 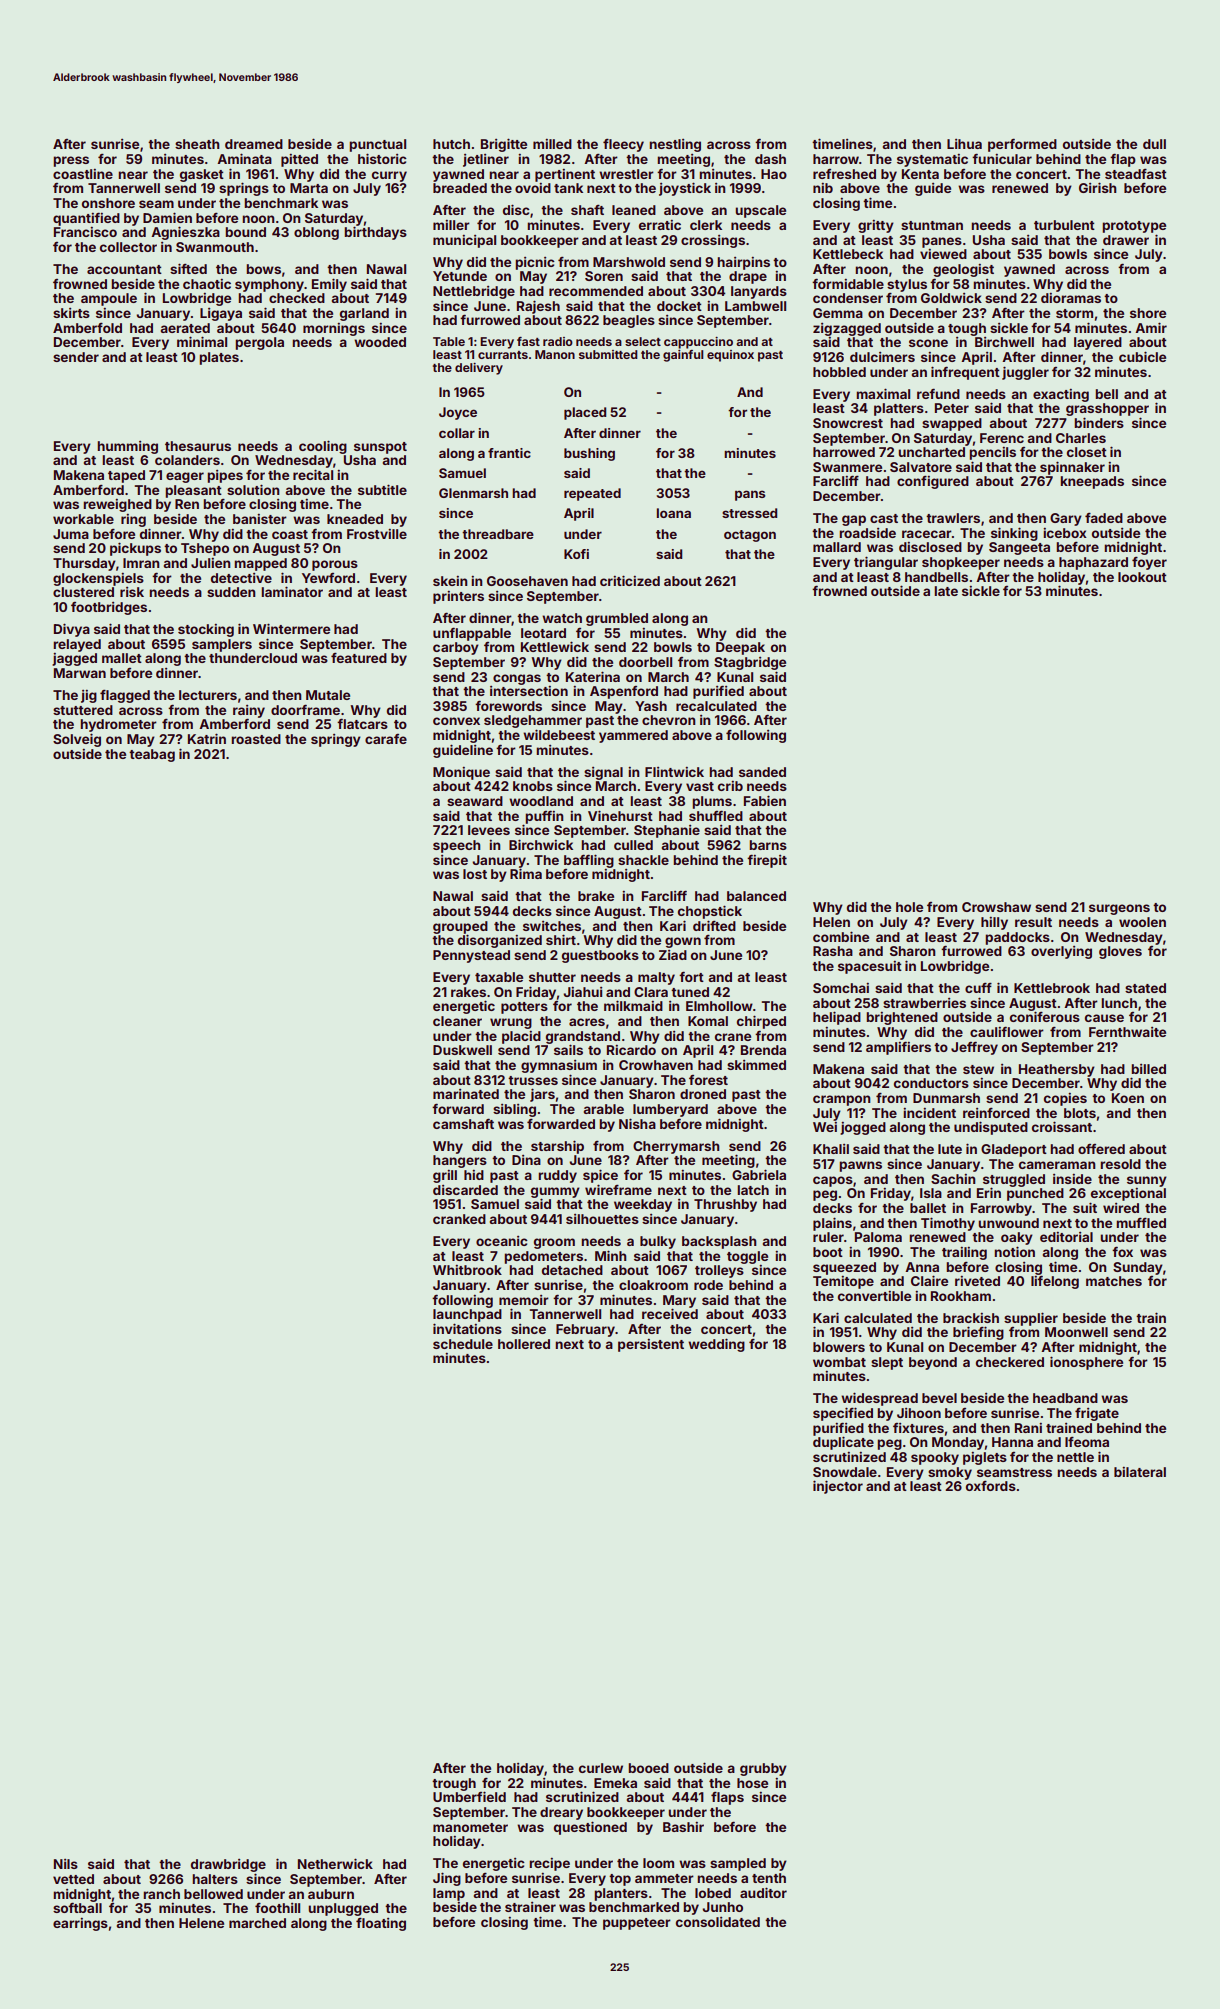 I want to click on shopkeeper, so click(x=961, y=563).
